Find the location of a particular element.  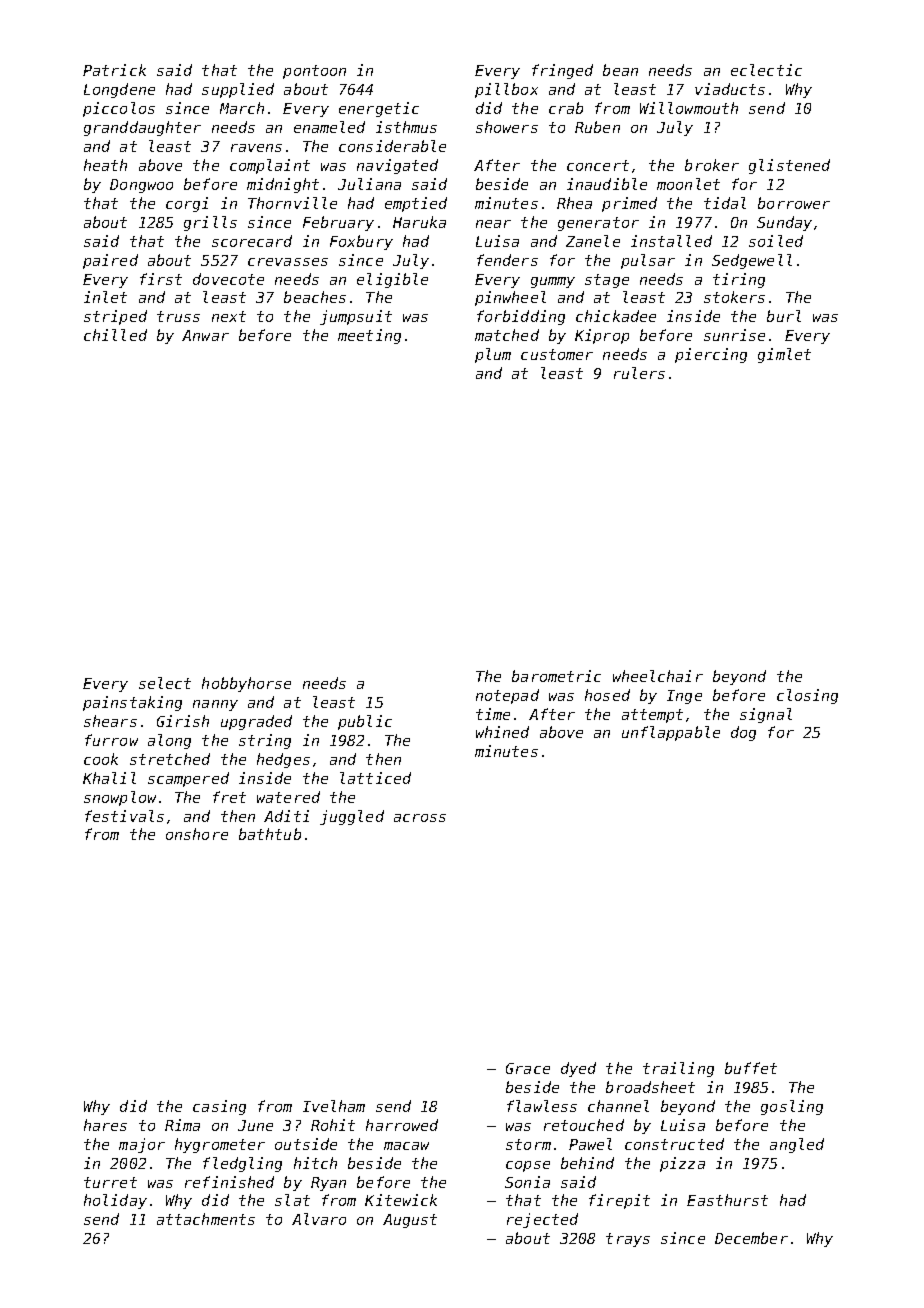

dog is located at coordinates (743, 733).
